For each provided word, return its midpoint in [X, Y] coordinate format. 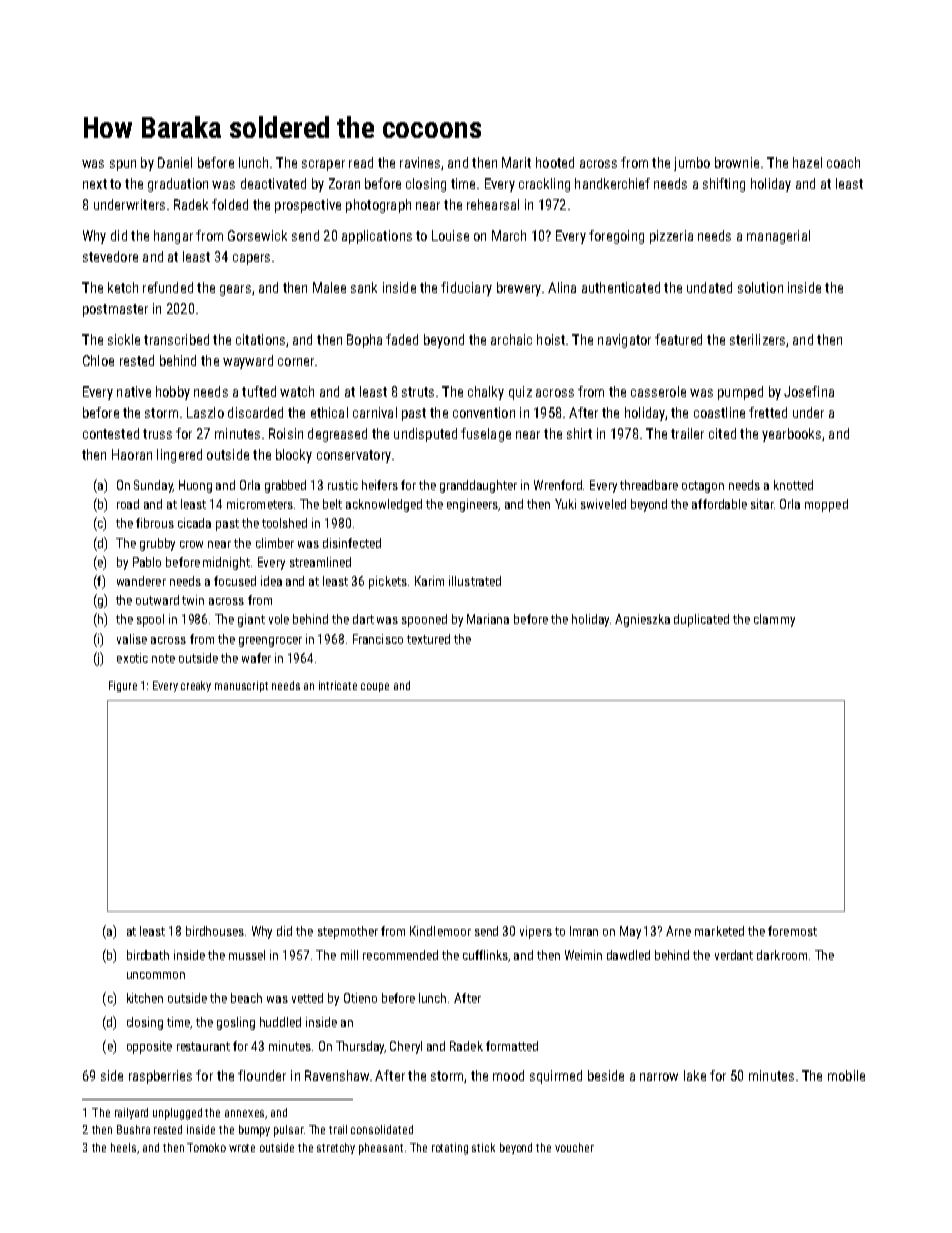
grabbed [285, 486]
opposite [149, 1047]
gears [235, 290]
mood [508, 1075]
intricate [338, 685]
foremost [792, 931]
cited [722, 433]
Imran [584, 931]
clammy [774, 620]
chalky [486, 393]
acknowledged [384, 505]
